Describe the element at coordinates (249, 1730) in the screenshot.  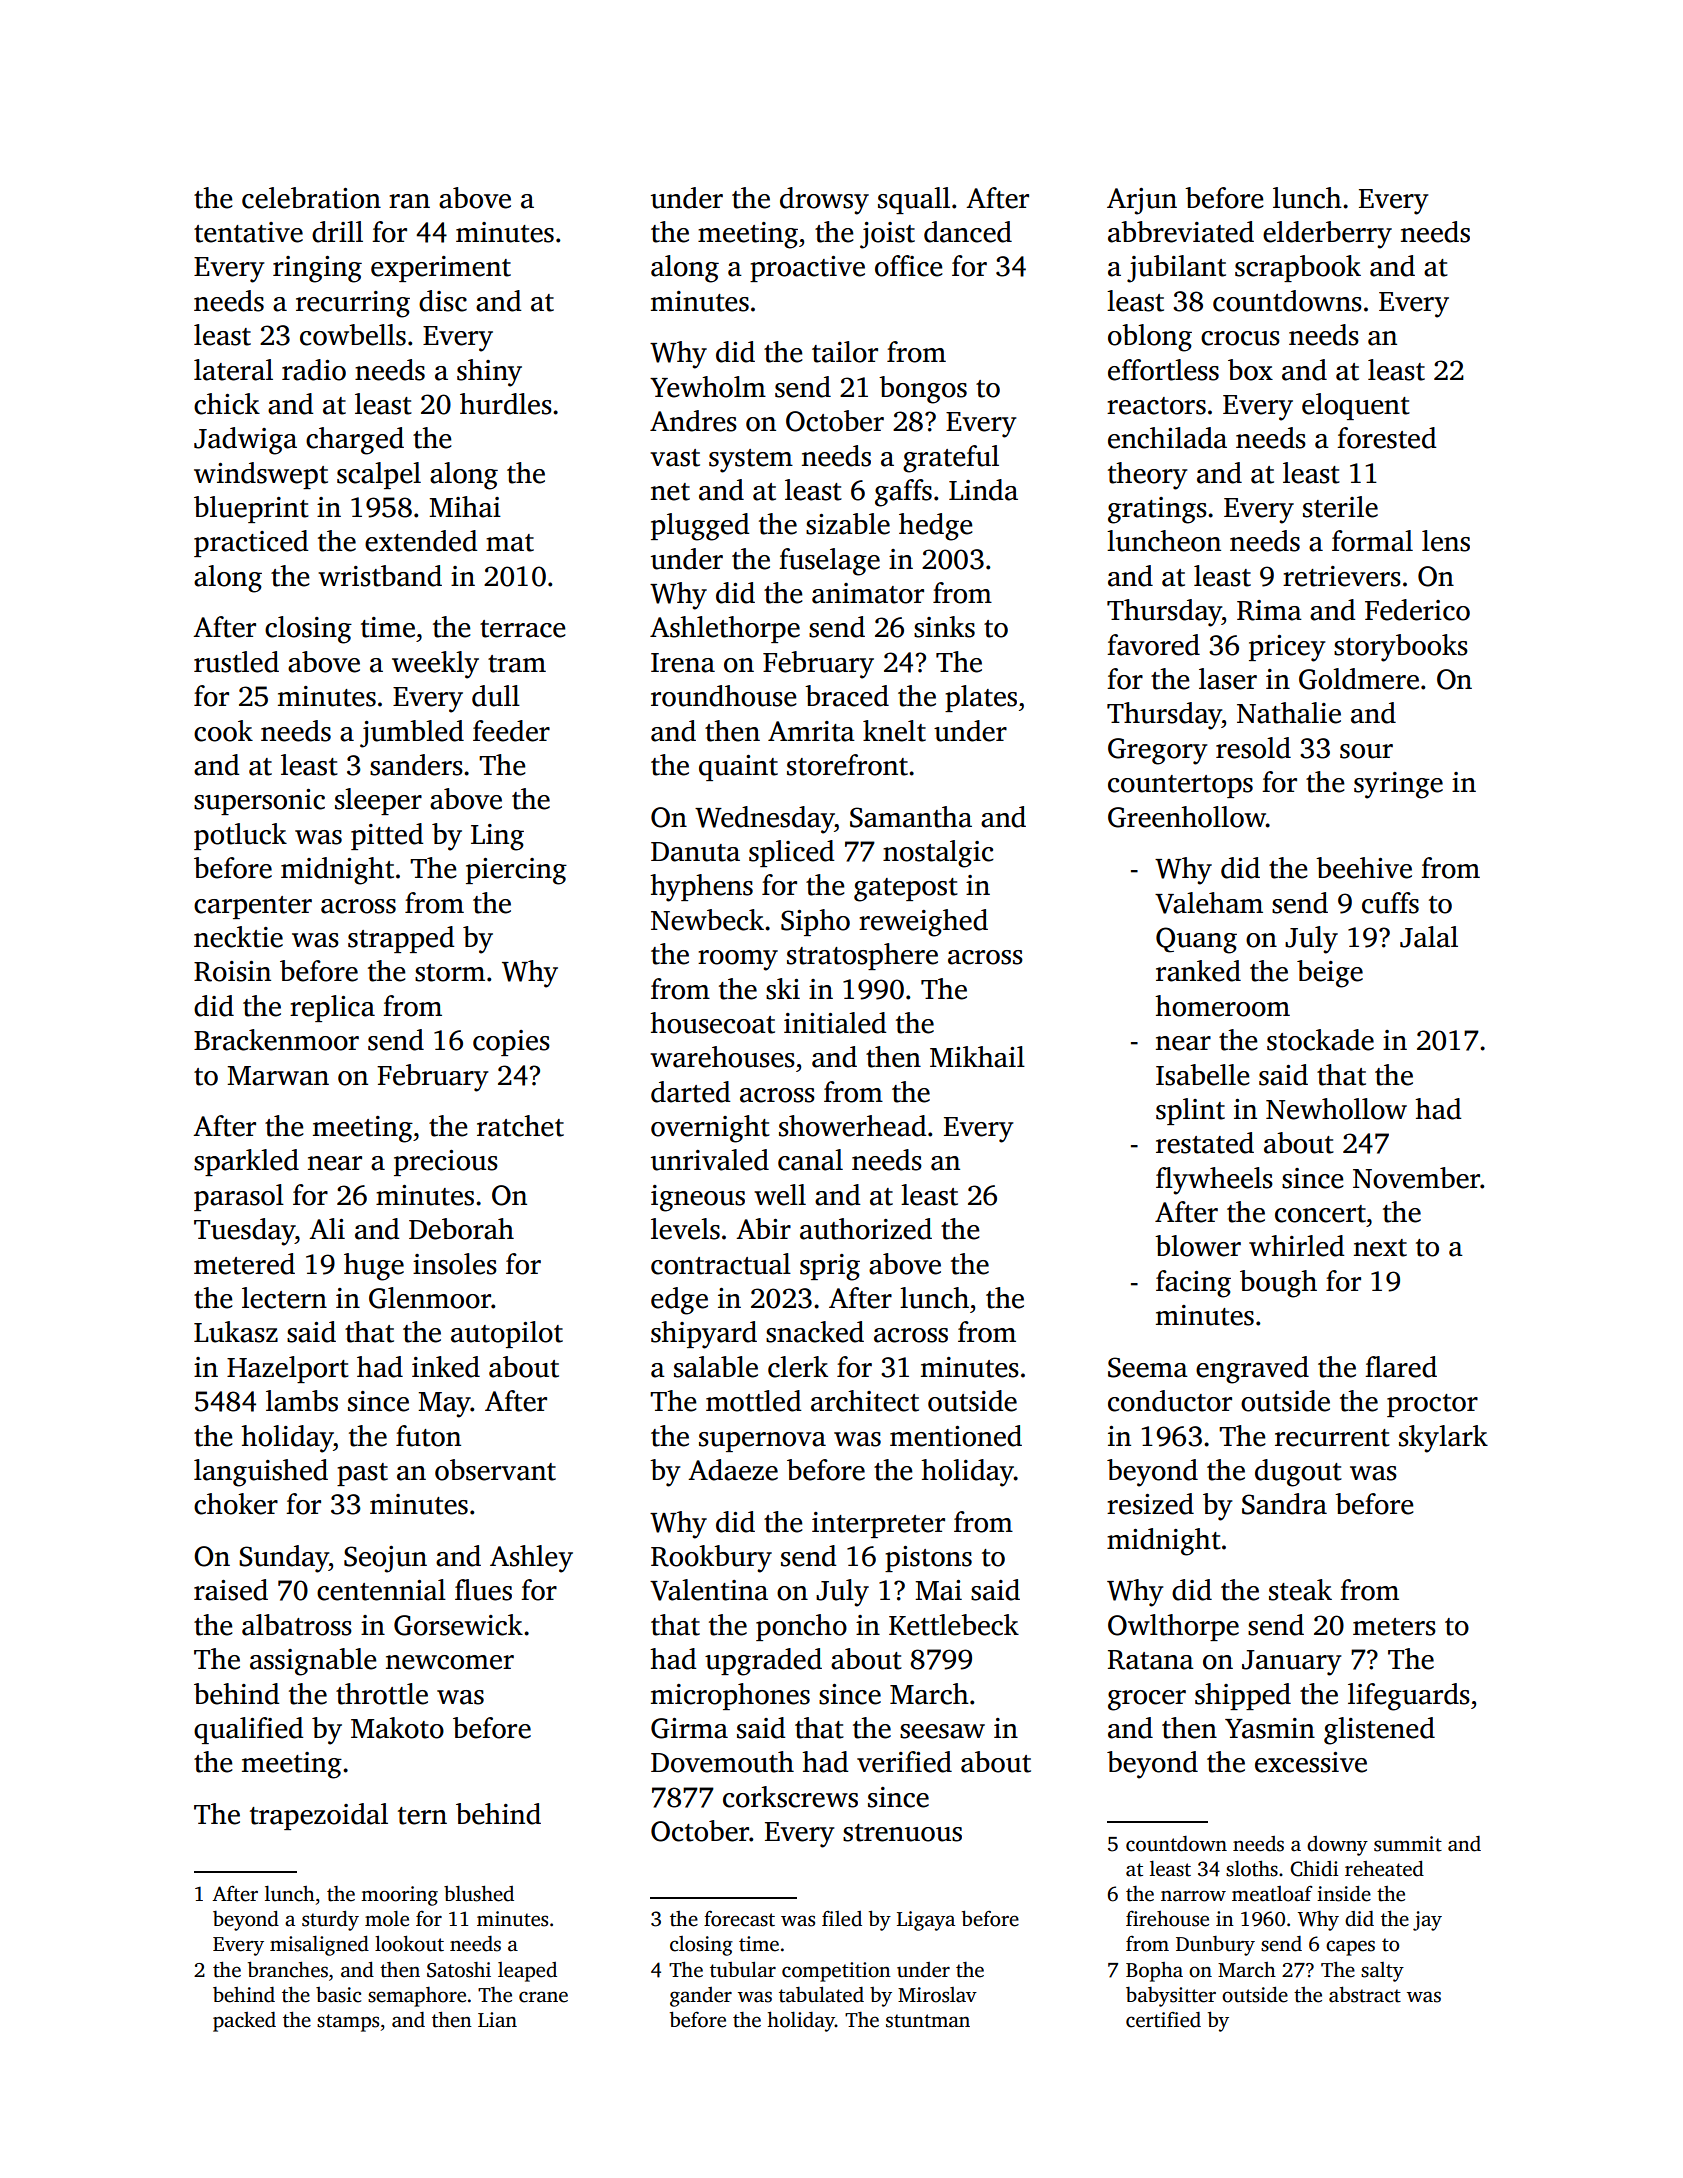
I see `qualified` at that location.
